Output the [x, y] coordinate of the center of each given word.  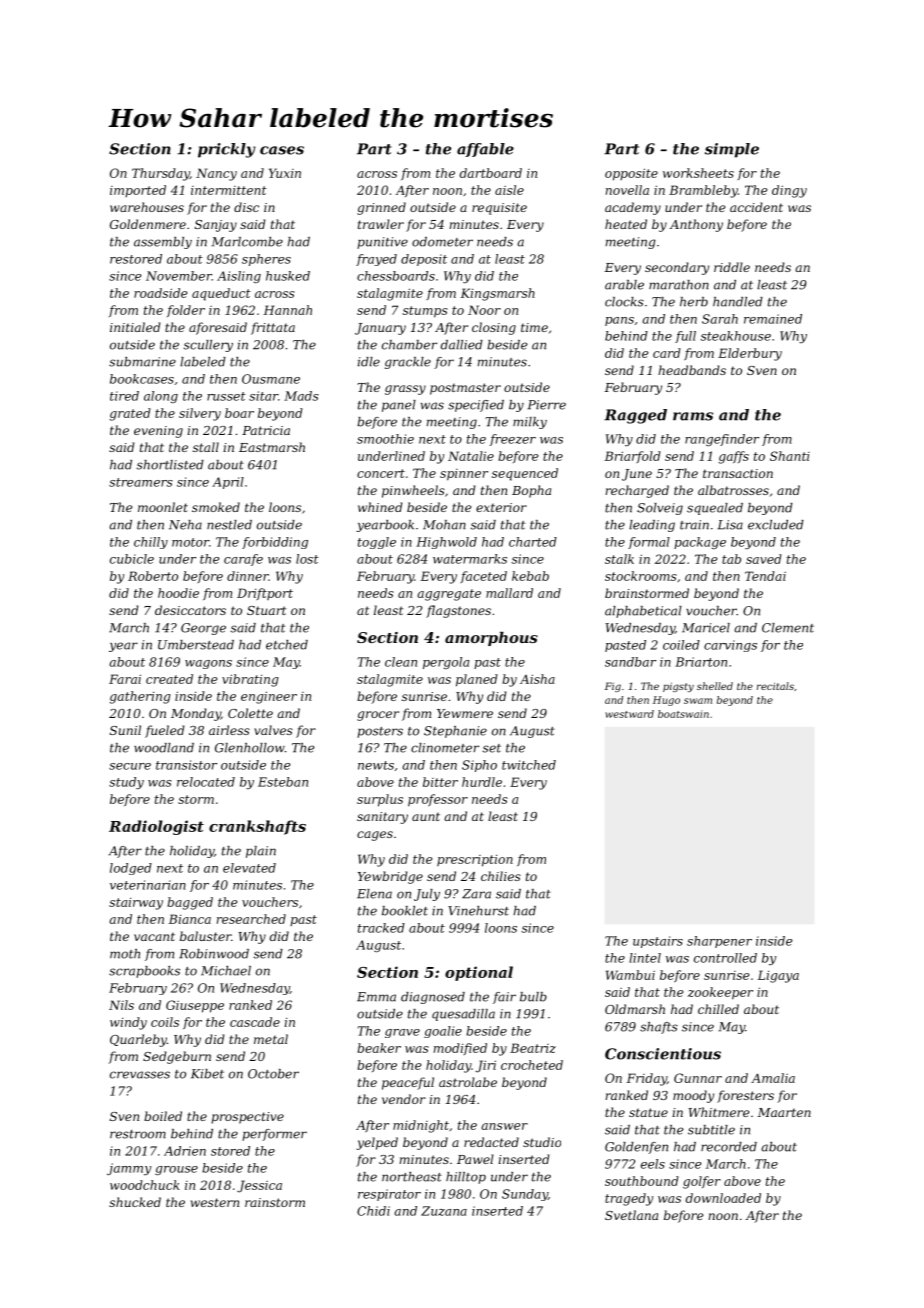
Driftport [265, 594]
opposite [631, 174]
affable [485, 150]
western [215, 1202]
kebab [530, 576]
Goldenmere [148, 224]
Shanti [790, 456]
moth [125, 954]
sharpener [719, 942]
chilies [501, 876]
